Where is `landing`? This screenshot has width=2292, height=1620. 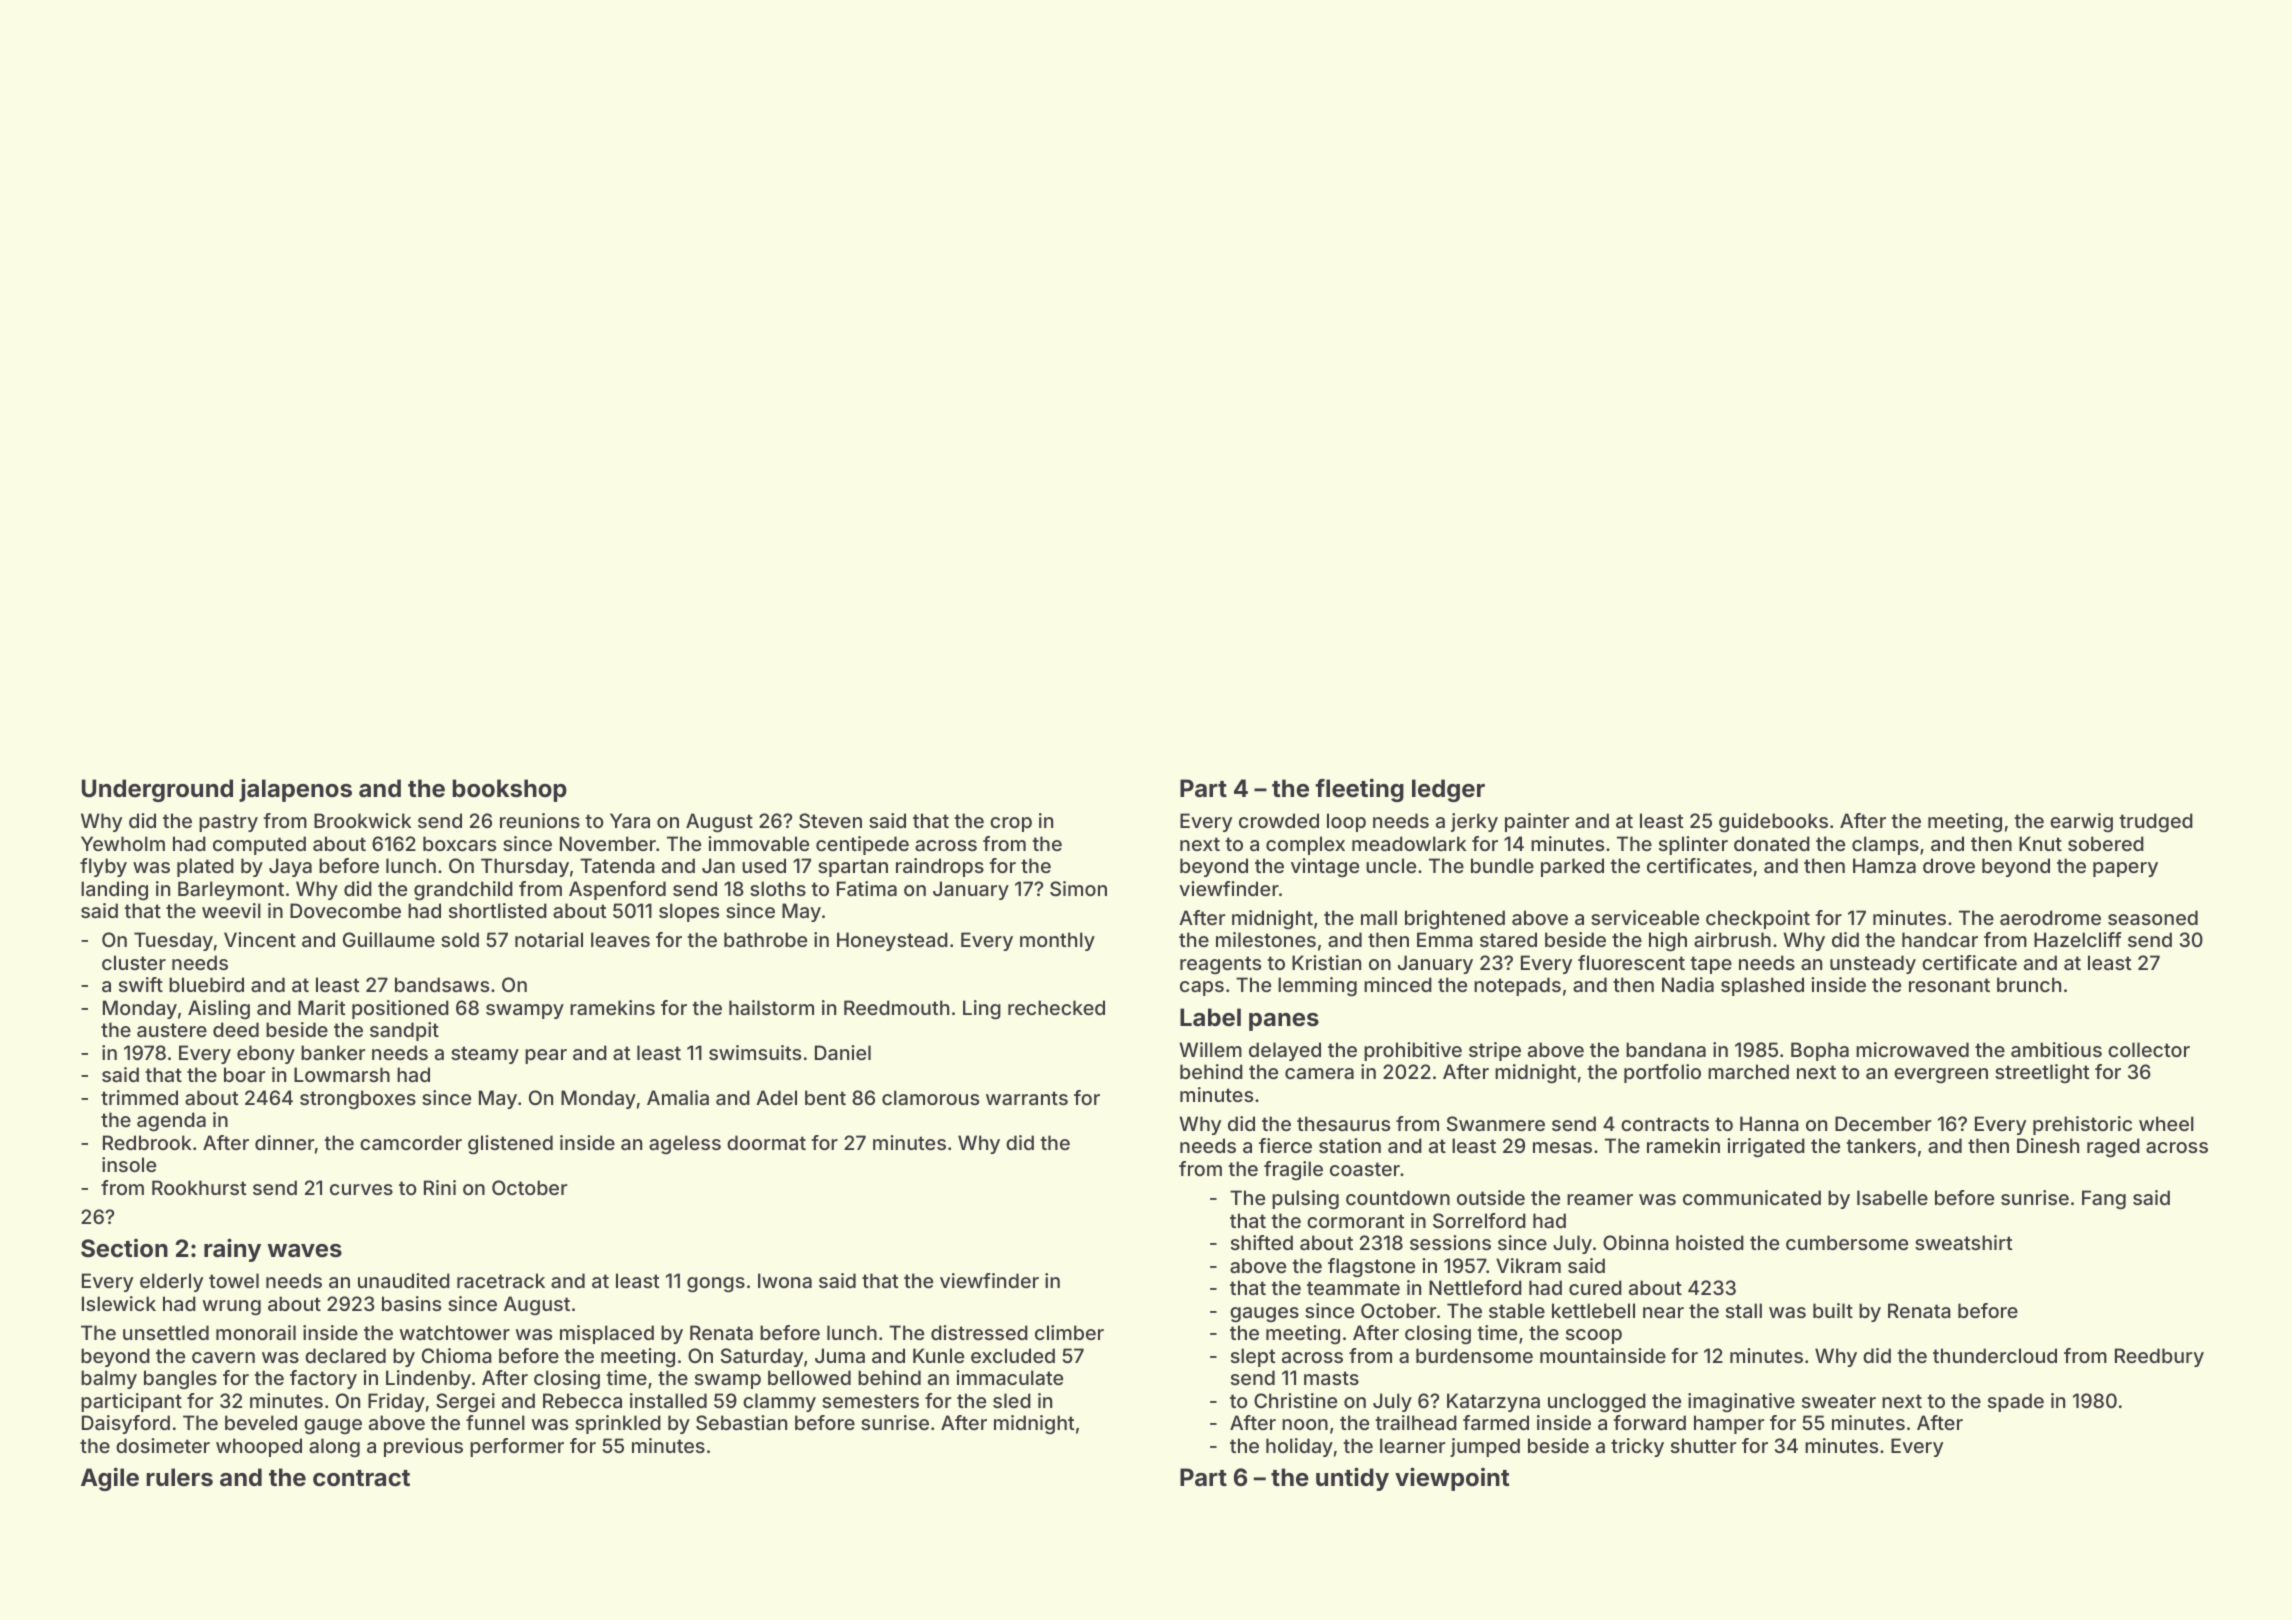 landing is located at coordinates (114, 890).
